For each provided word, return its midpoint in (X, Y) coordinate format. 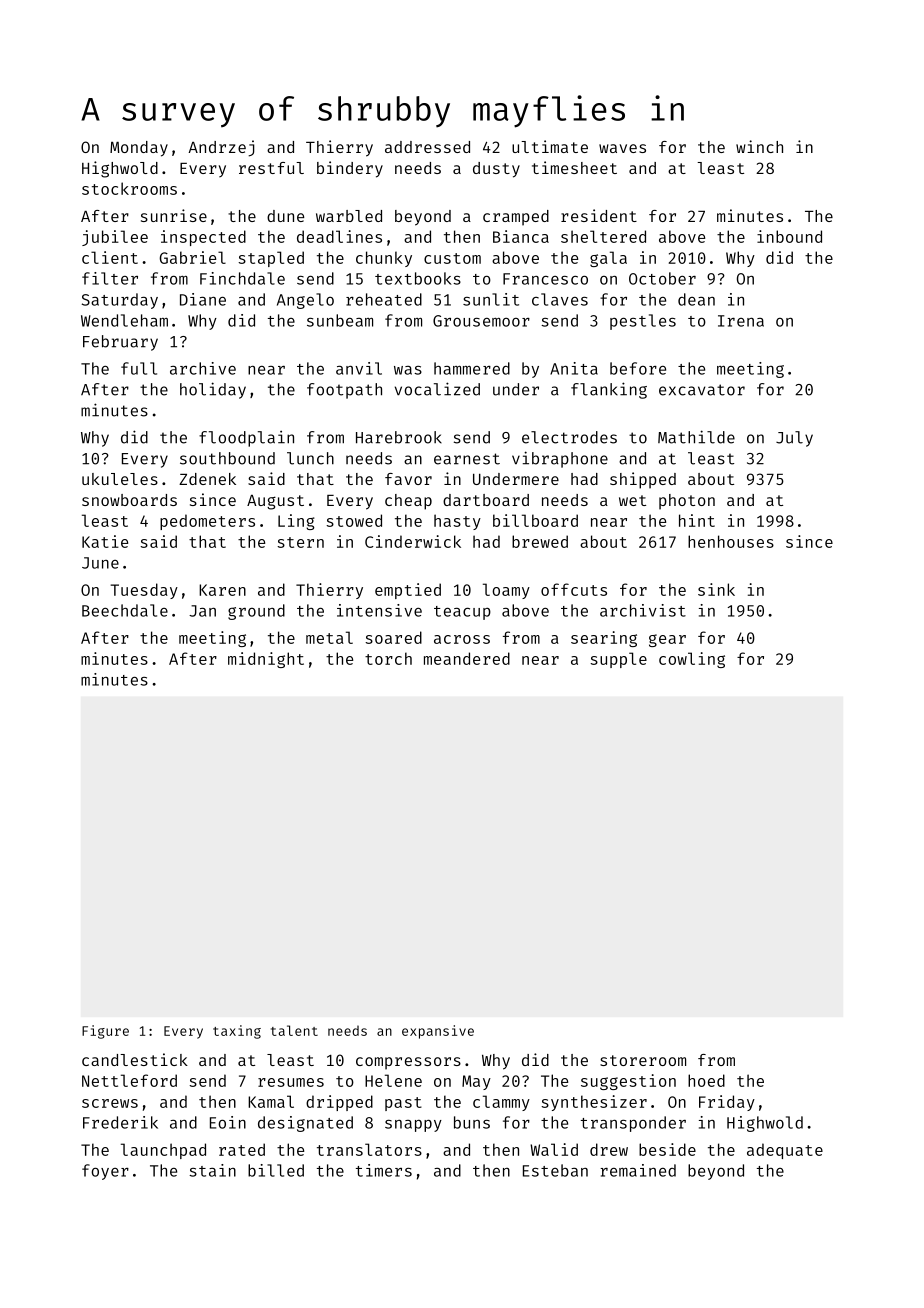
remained (638, 1170)
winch (759, 146)
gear (667, 640)
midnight (266, 660)
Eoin (228, 1122)
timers (384, 1170)
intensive (379, 610)
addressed (427, 147)
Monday (139, 149)
